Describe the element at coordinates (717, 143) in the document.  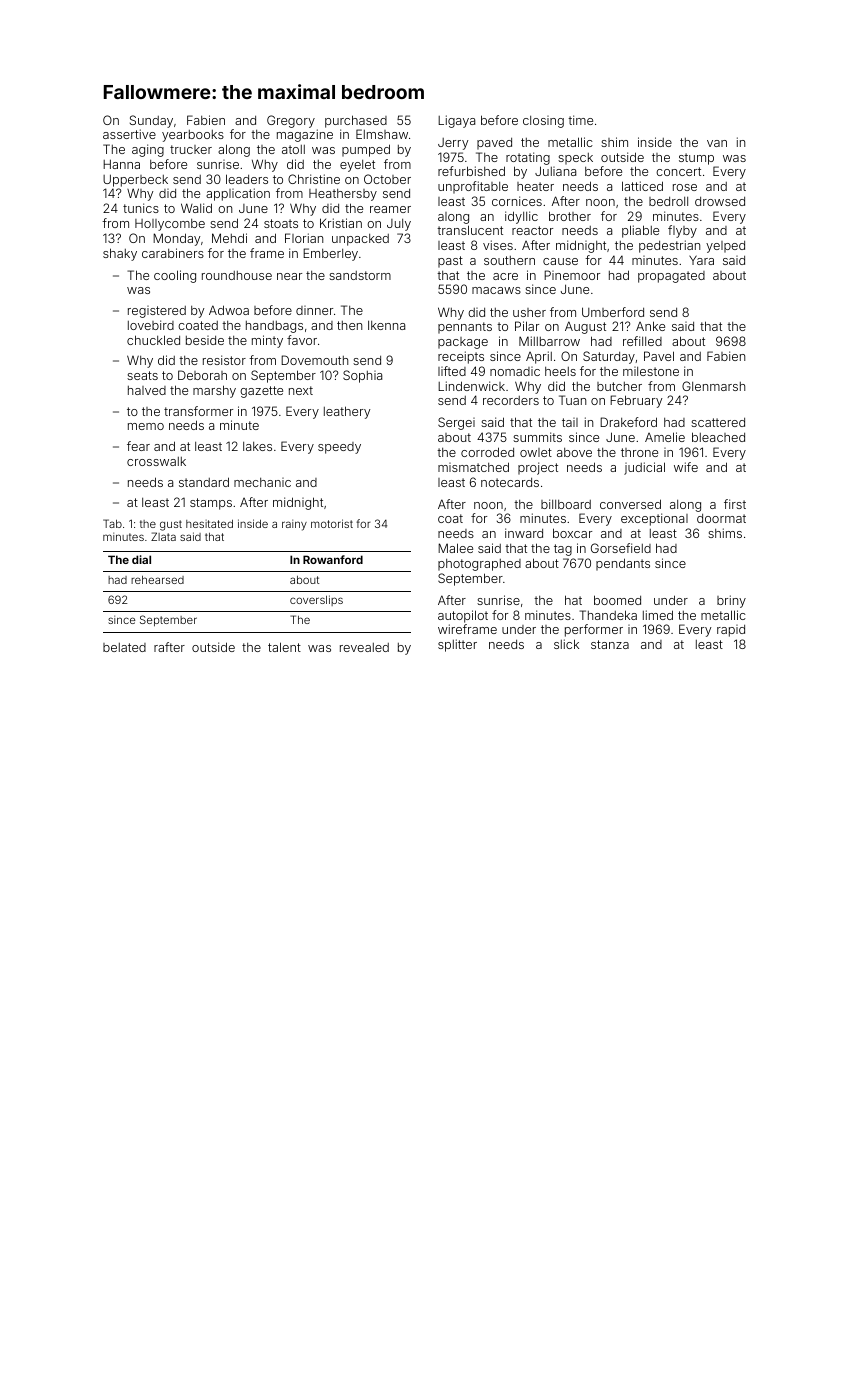
I see `van` at that location.
